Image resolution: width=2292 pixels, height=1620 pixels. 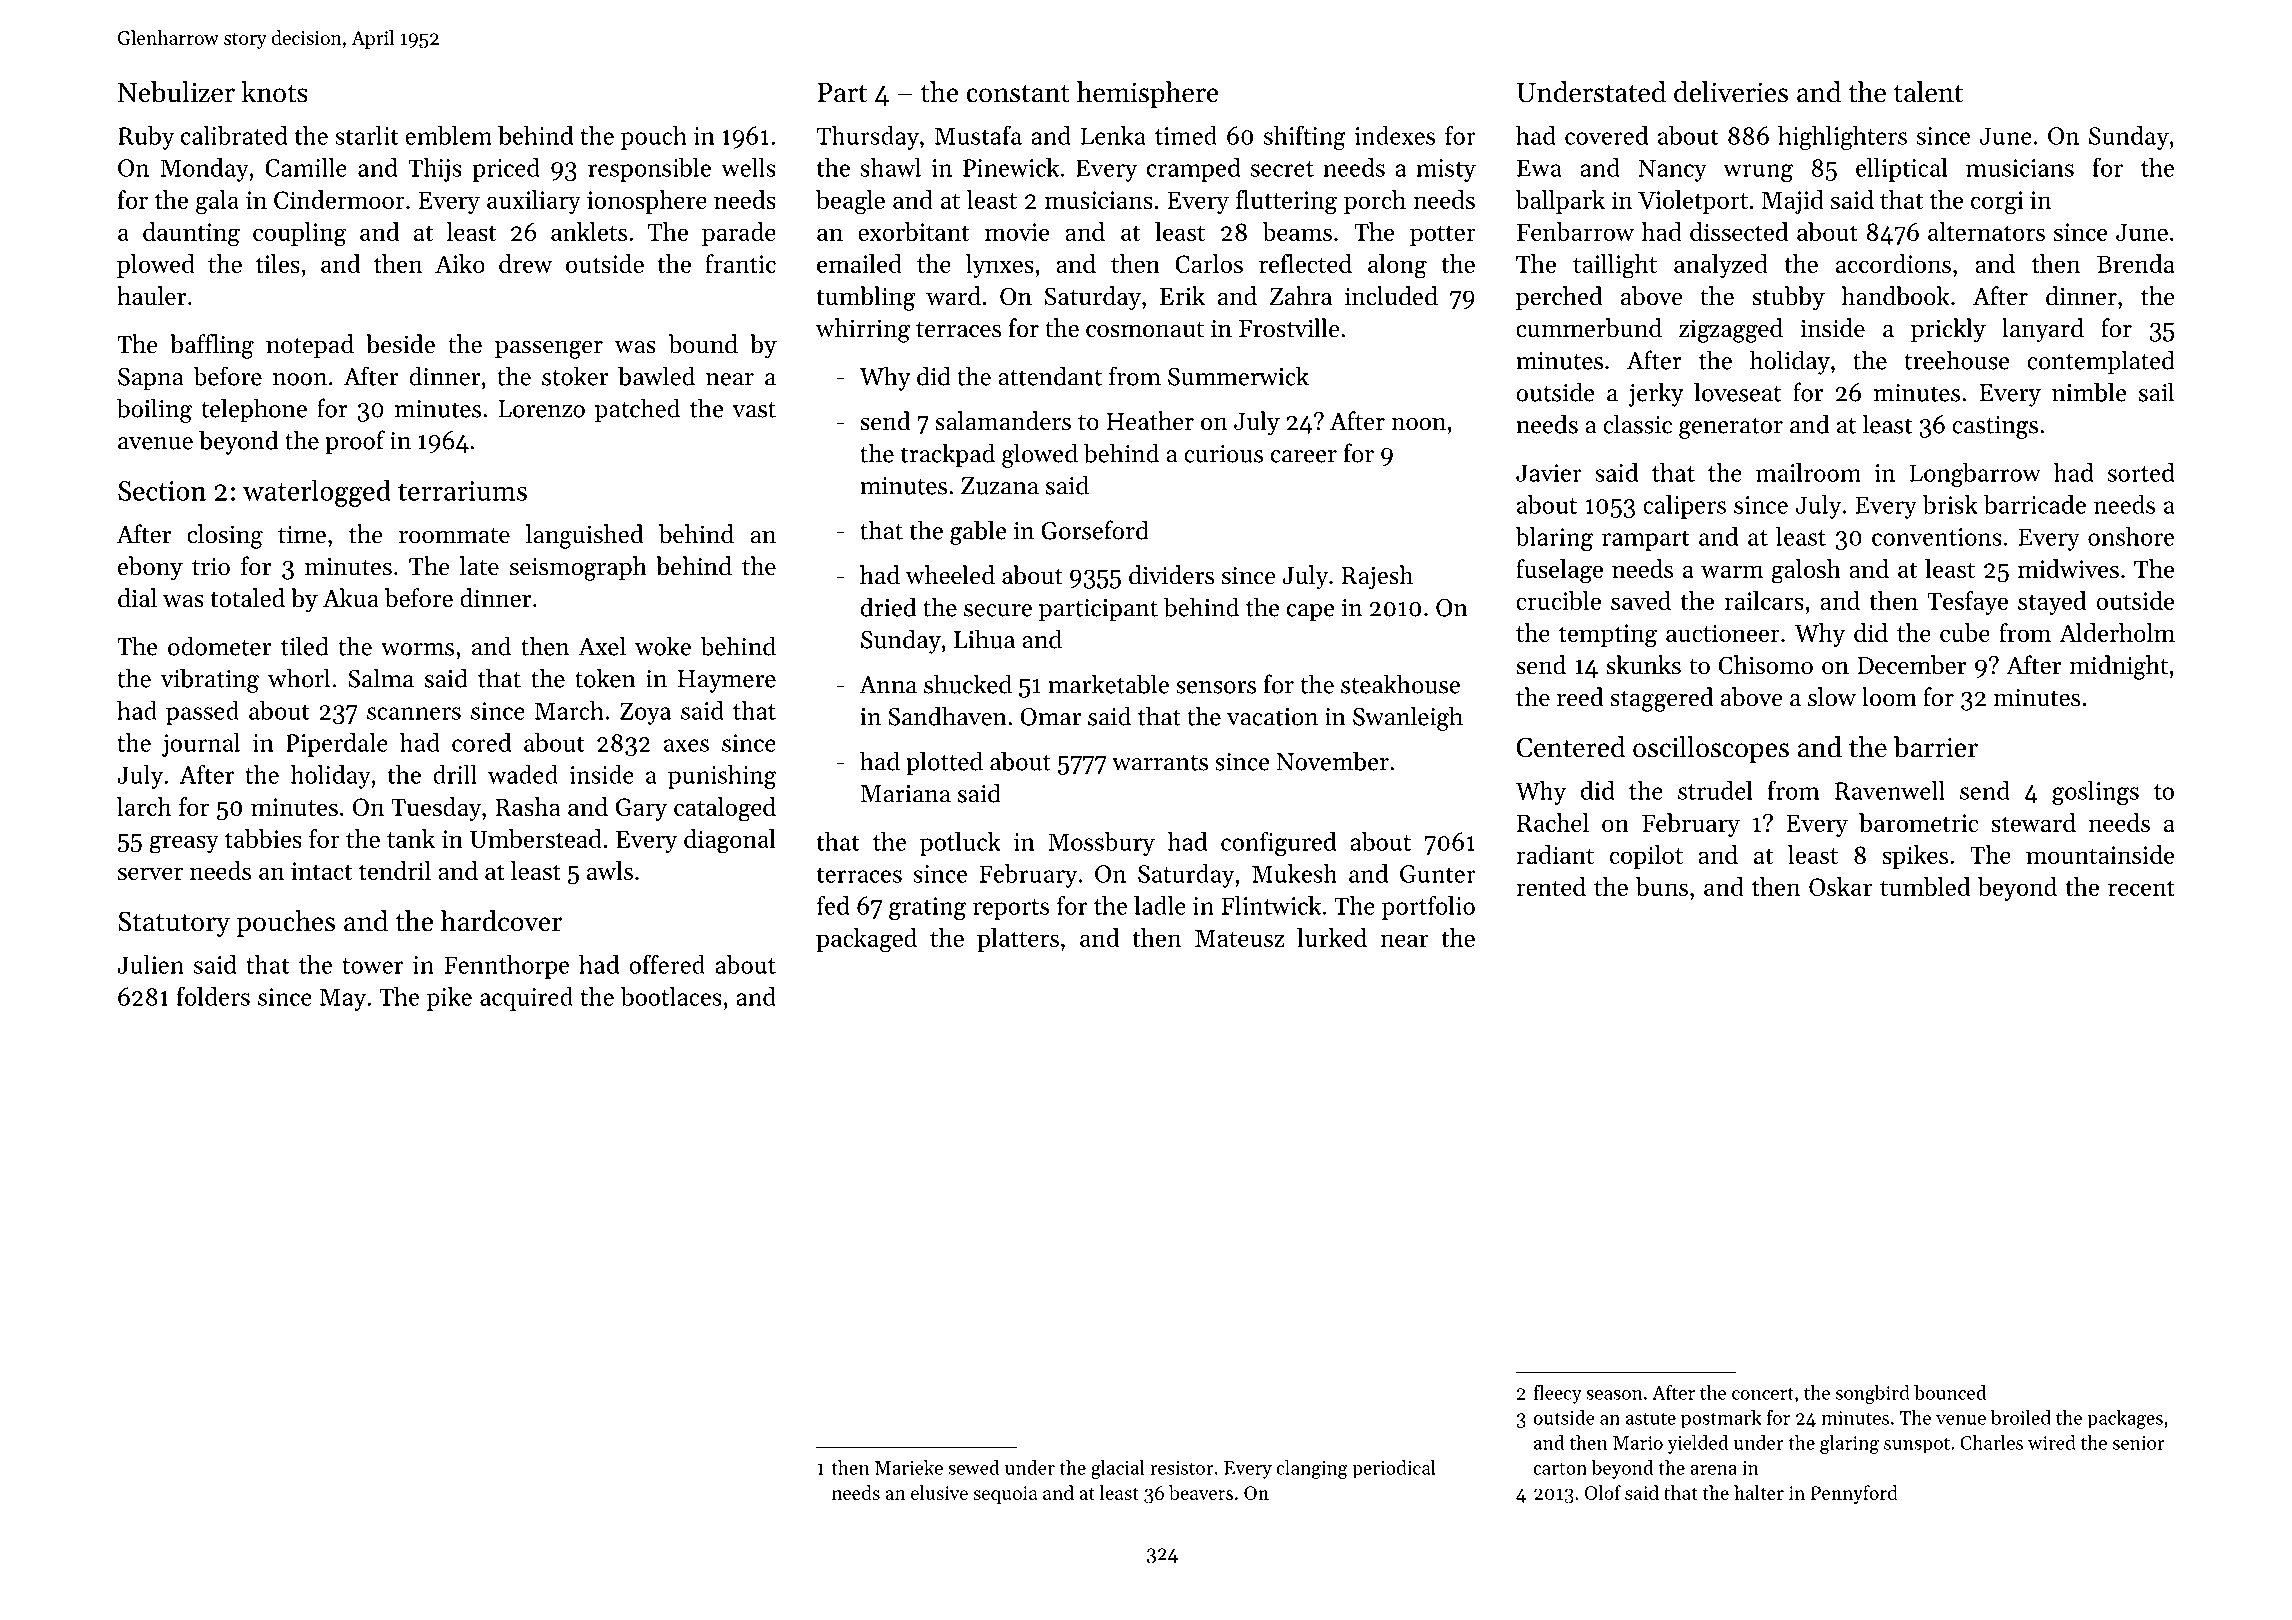 What do you see at coordinates (909, 1467) in the screenshot?
I see `Marieke` at bounding box center [909, 1467].
